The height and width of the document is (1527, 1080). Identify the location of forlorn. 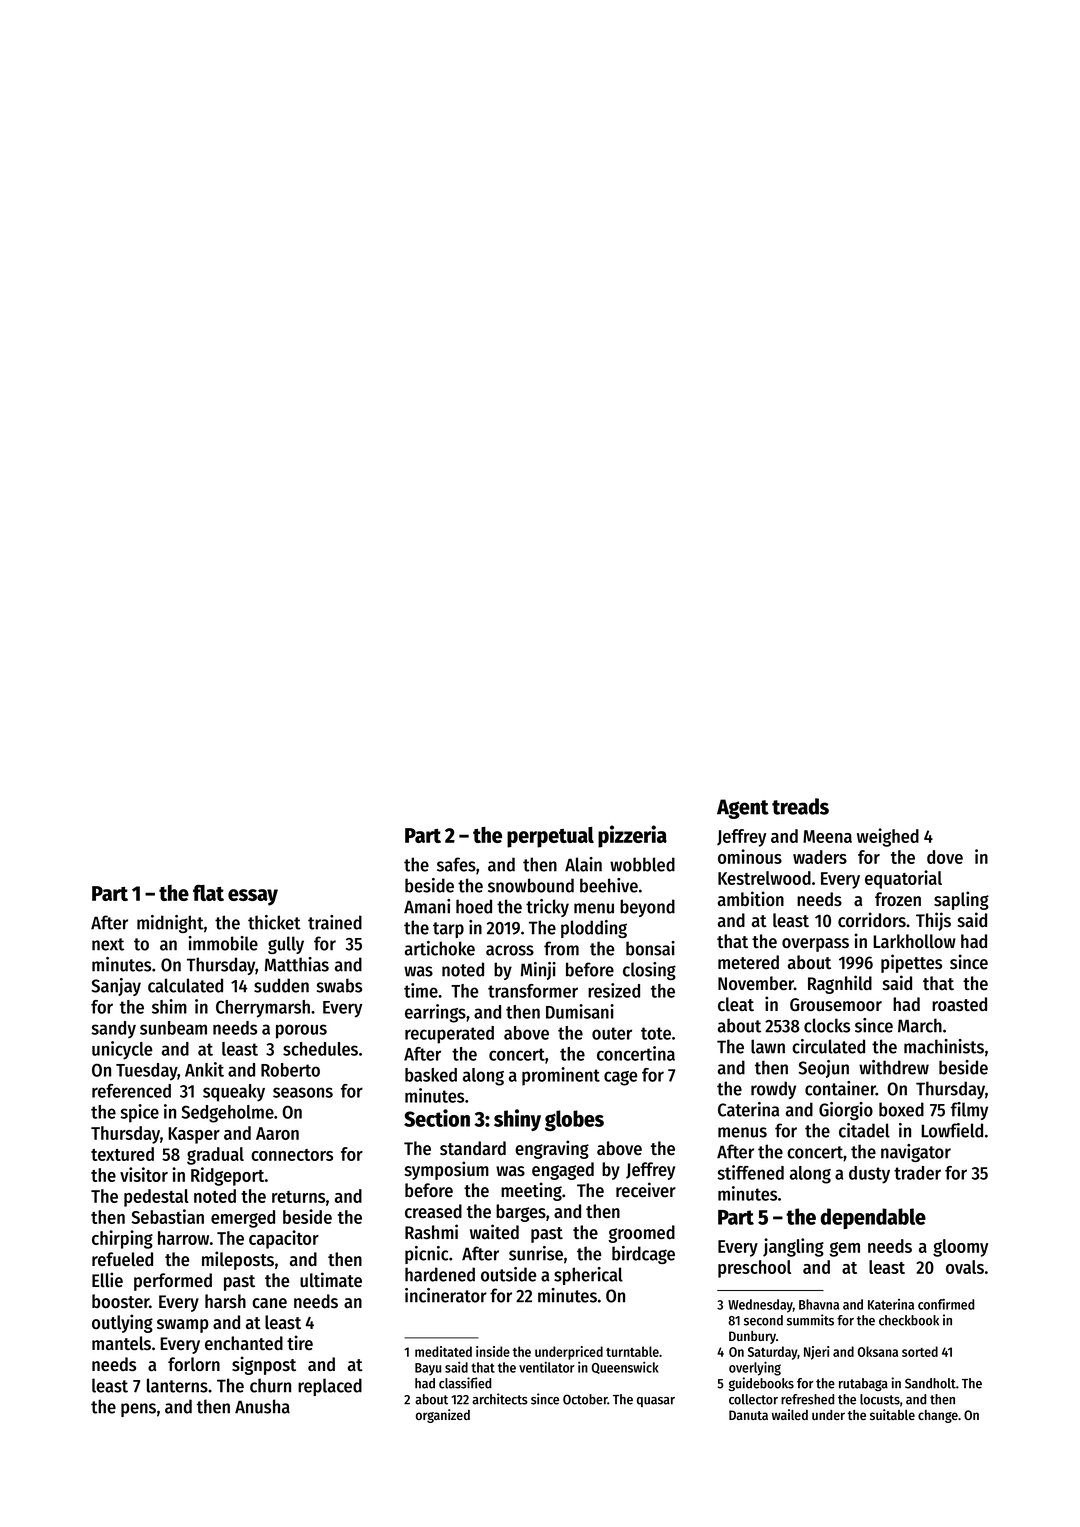
(194, 1364).
